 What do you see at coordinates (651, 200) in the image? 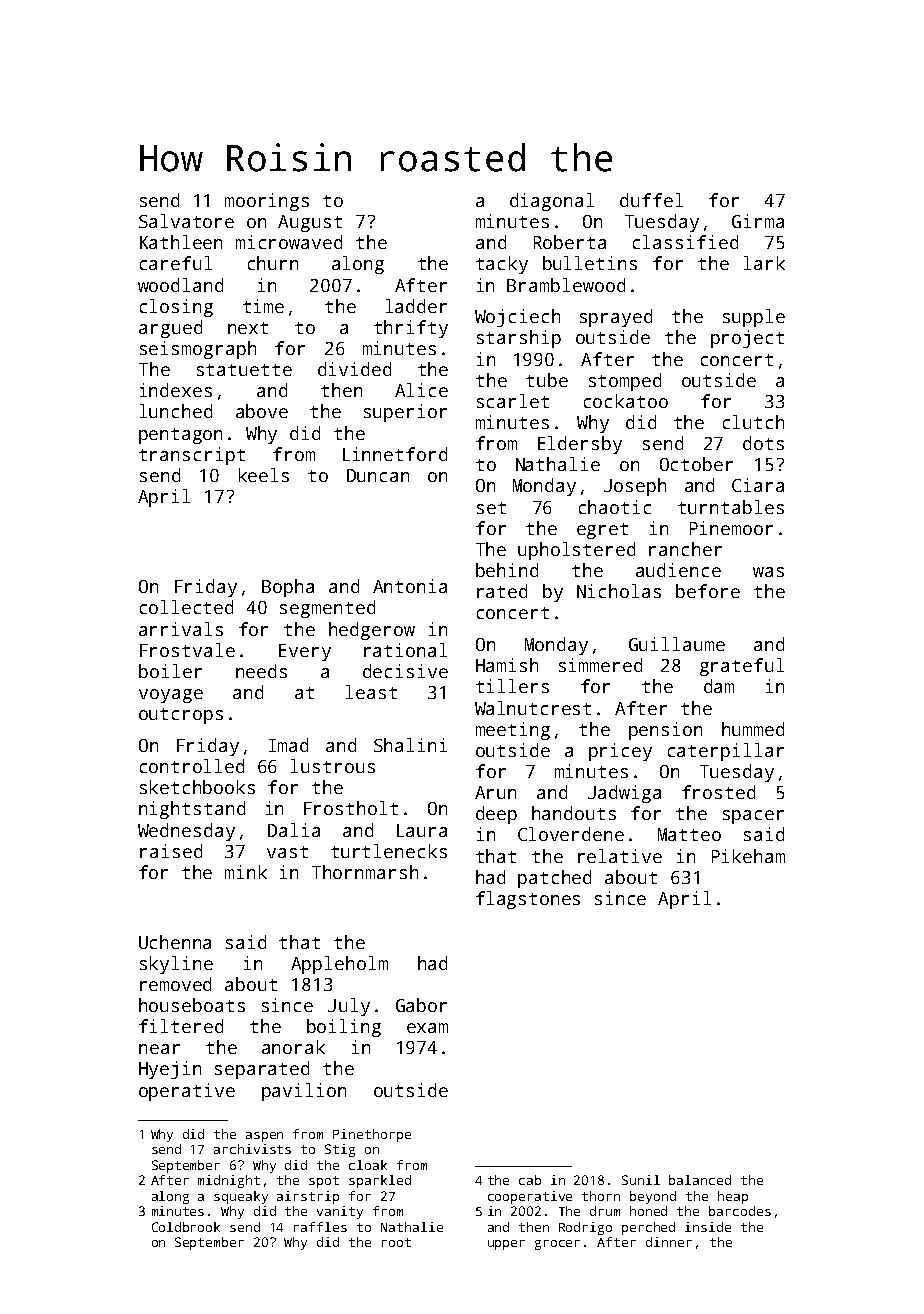
I see `duffel` at bounding box center [651, 200].
